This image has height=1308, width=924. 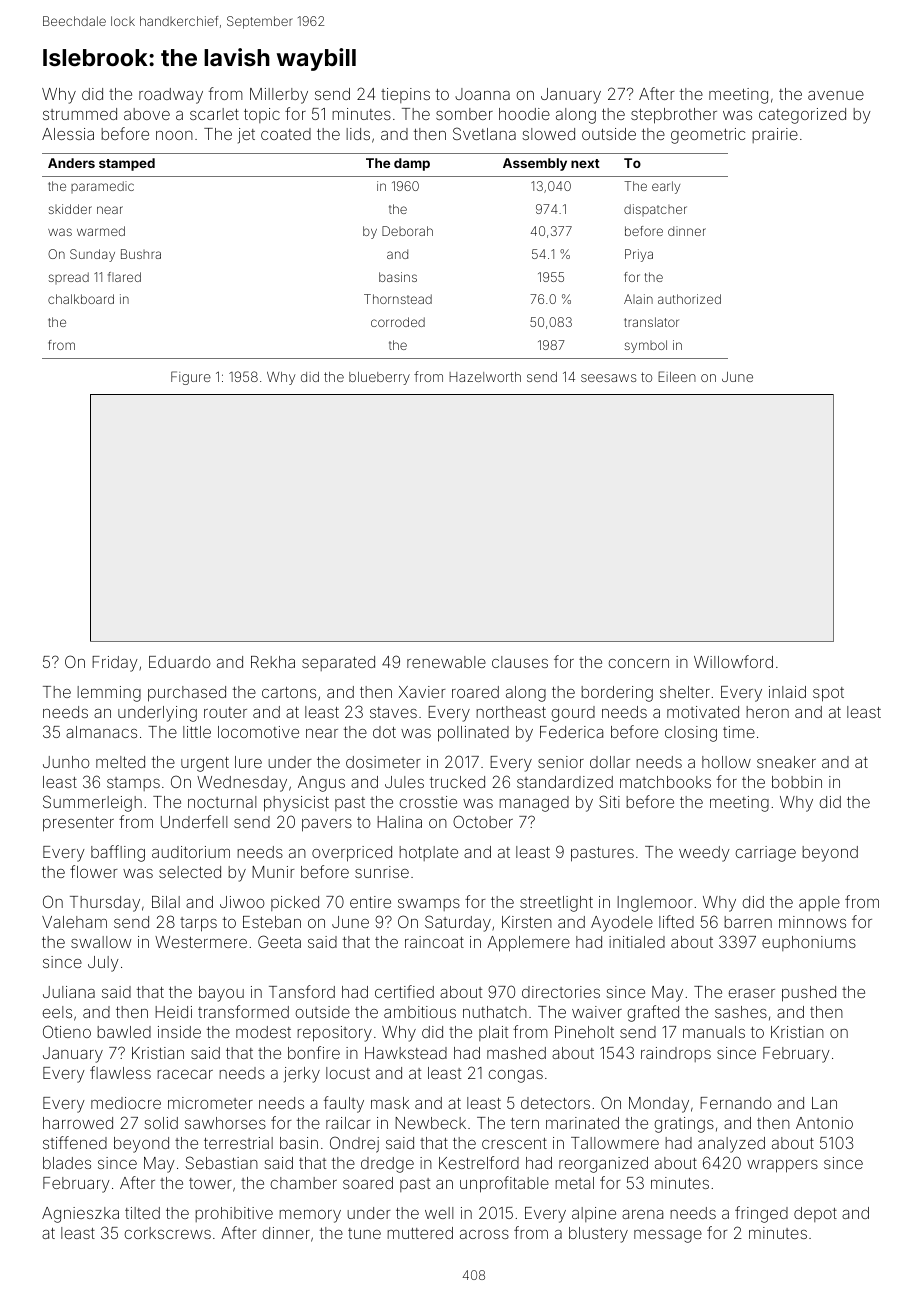 I want to click on prairie, so click(x=775, y=135).
